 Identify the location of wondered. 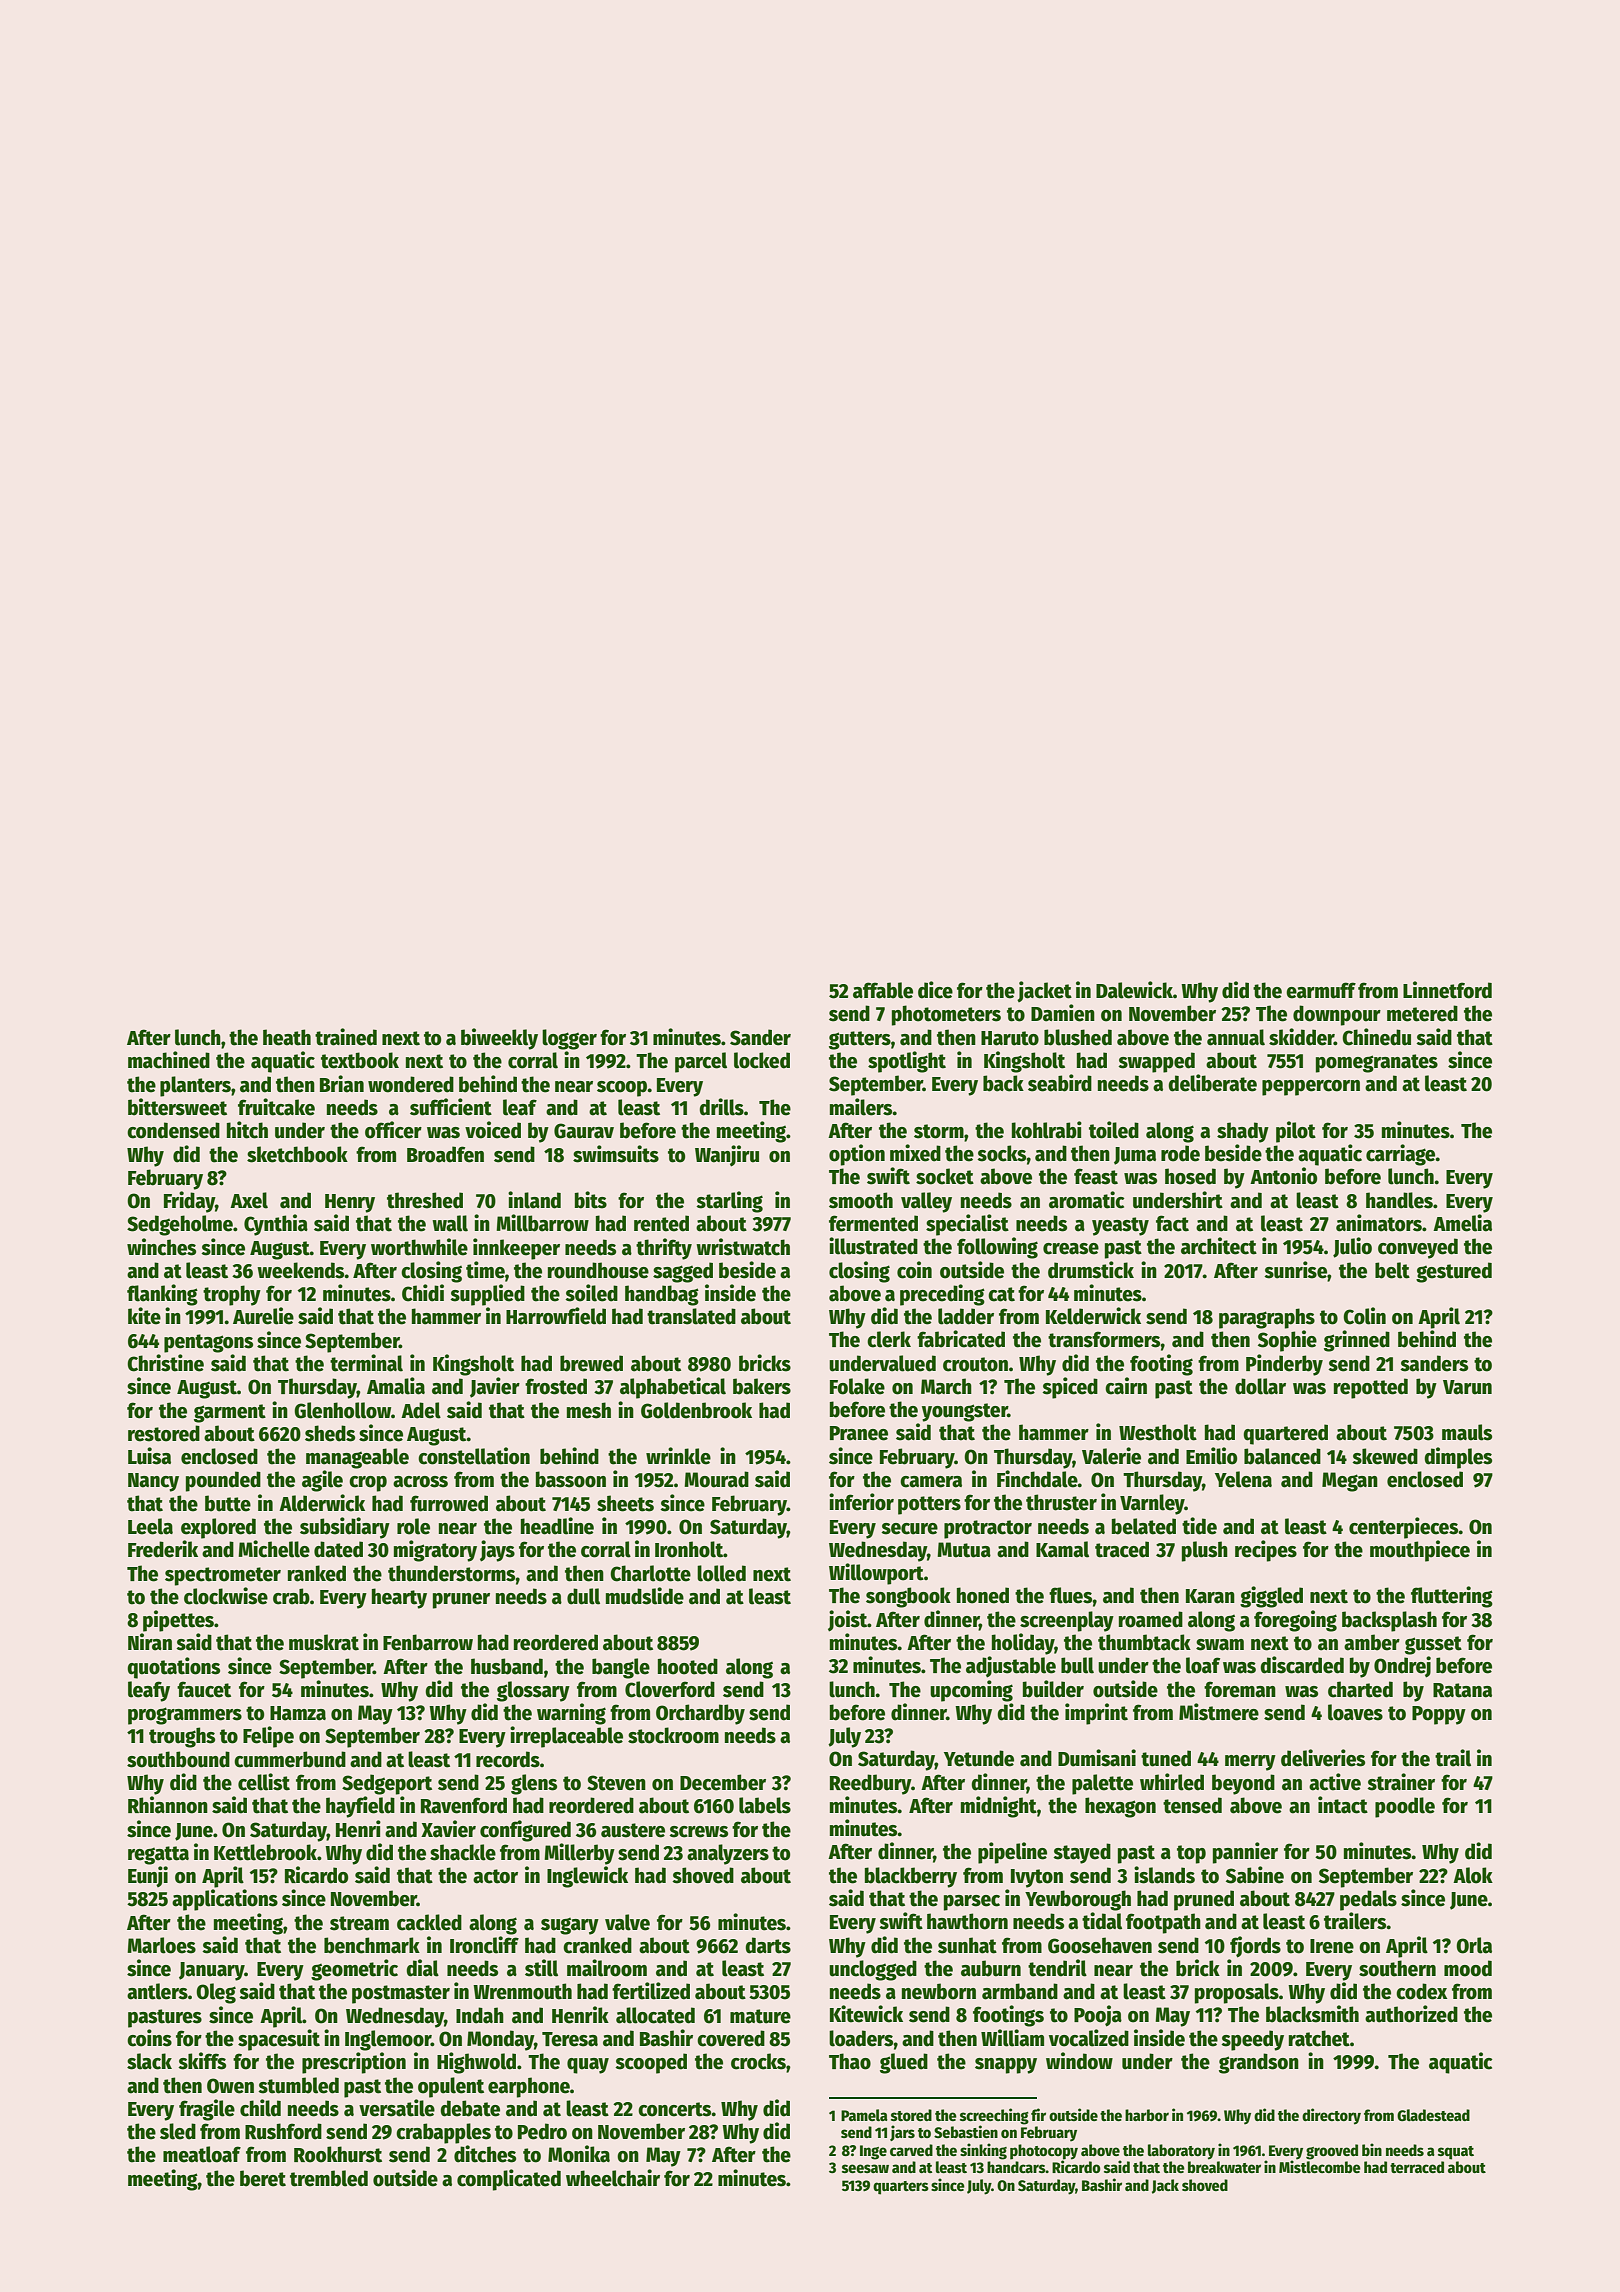
(411, 1084).
